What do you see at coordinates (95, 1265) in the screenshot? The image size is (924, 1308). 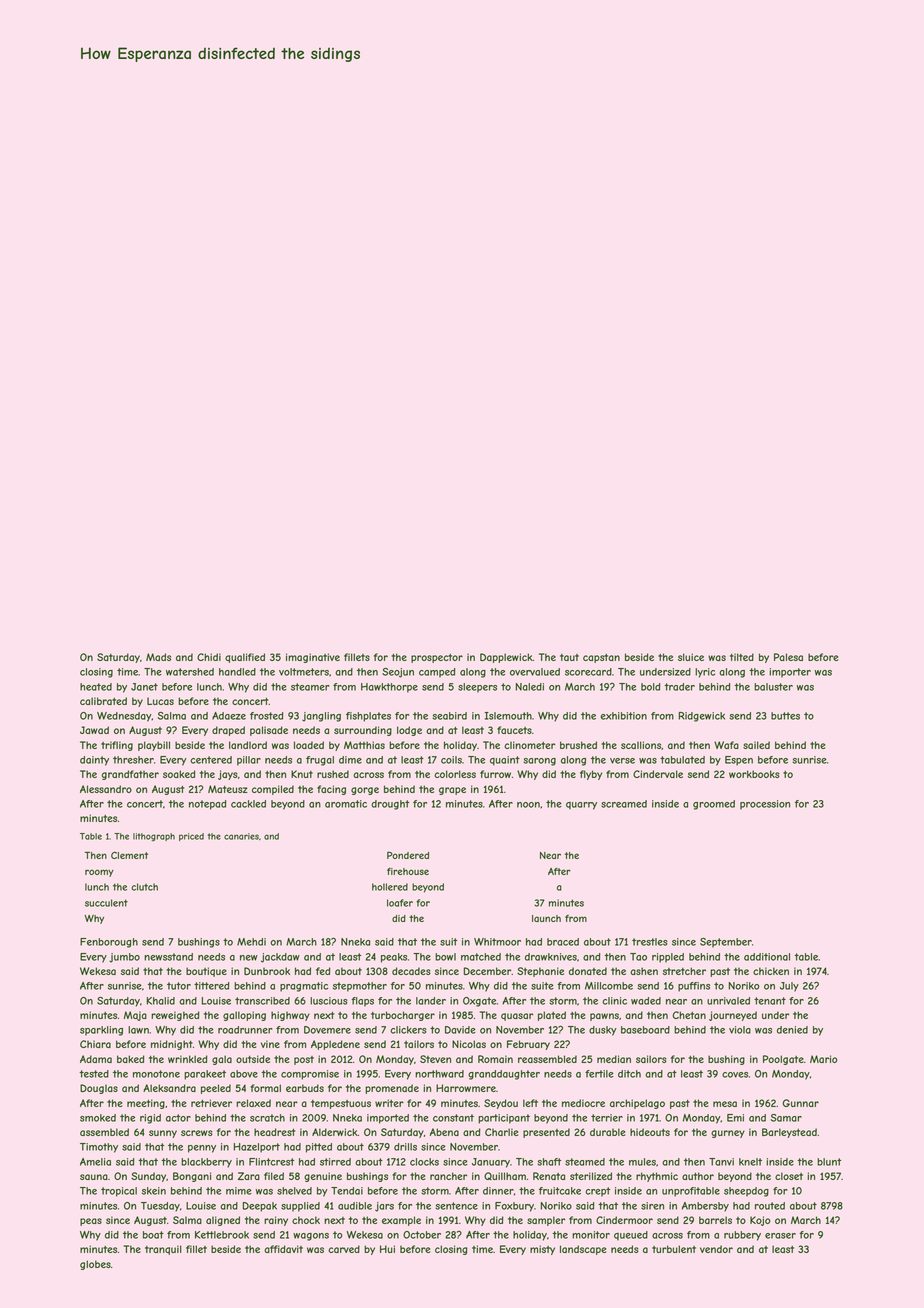 I see `globes` at bounding box center [95, 1265].
